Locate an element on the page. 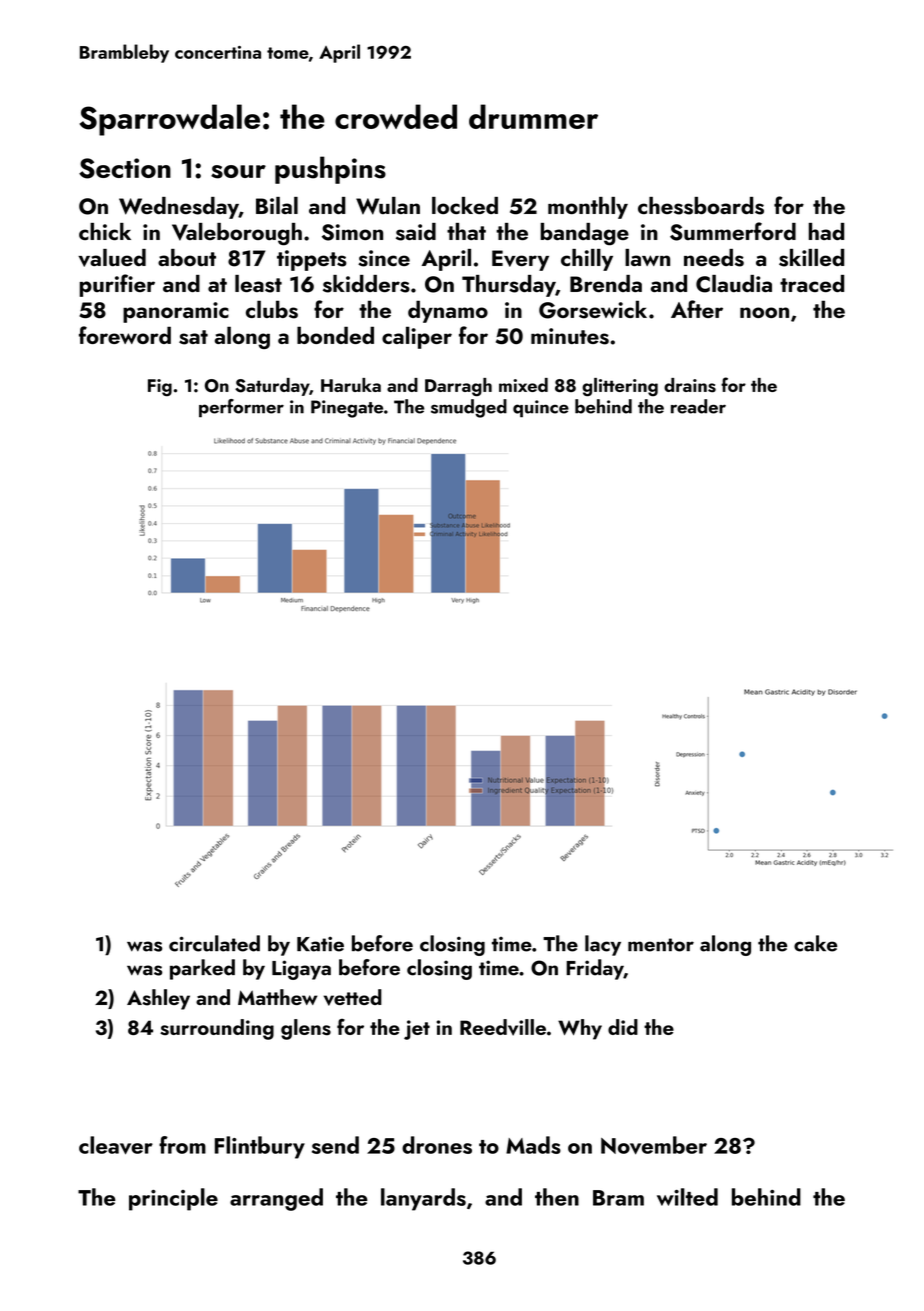  performer is located at coordinates (241, 408).
